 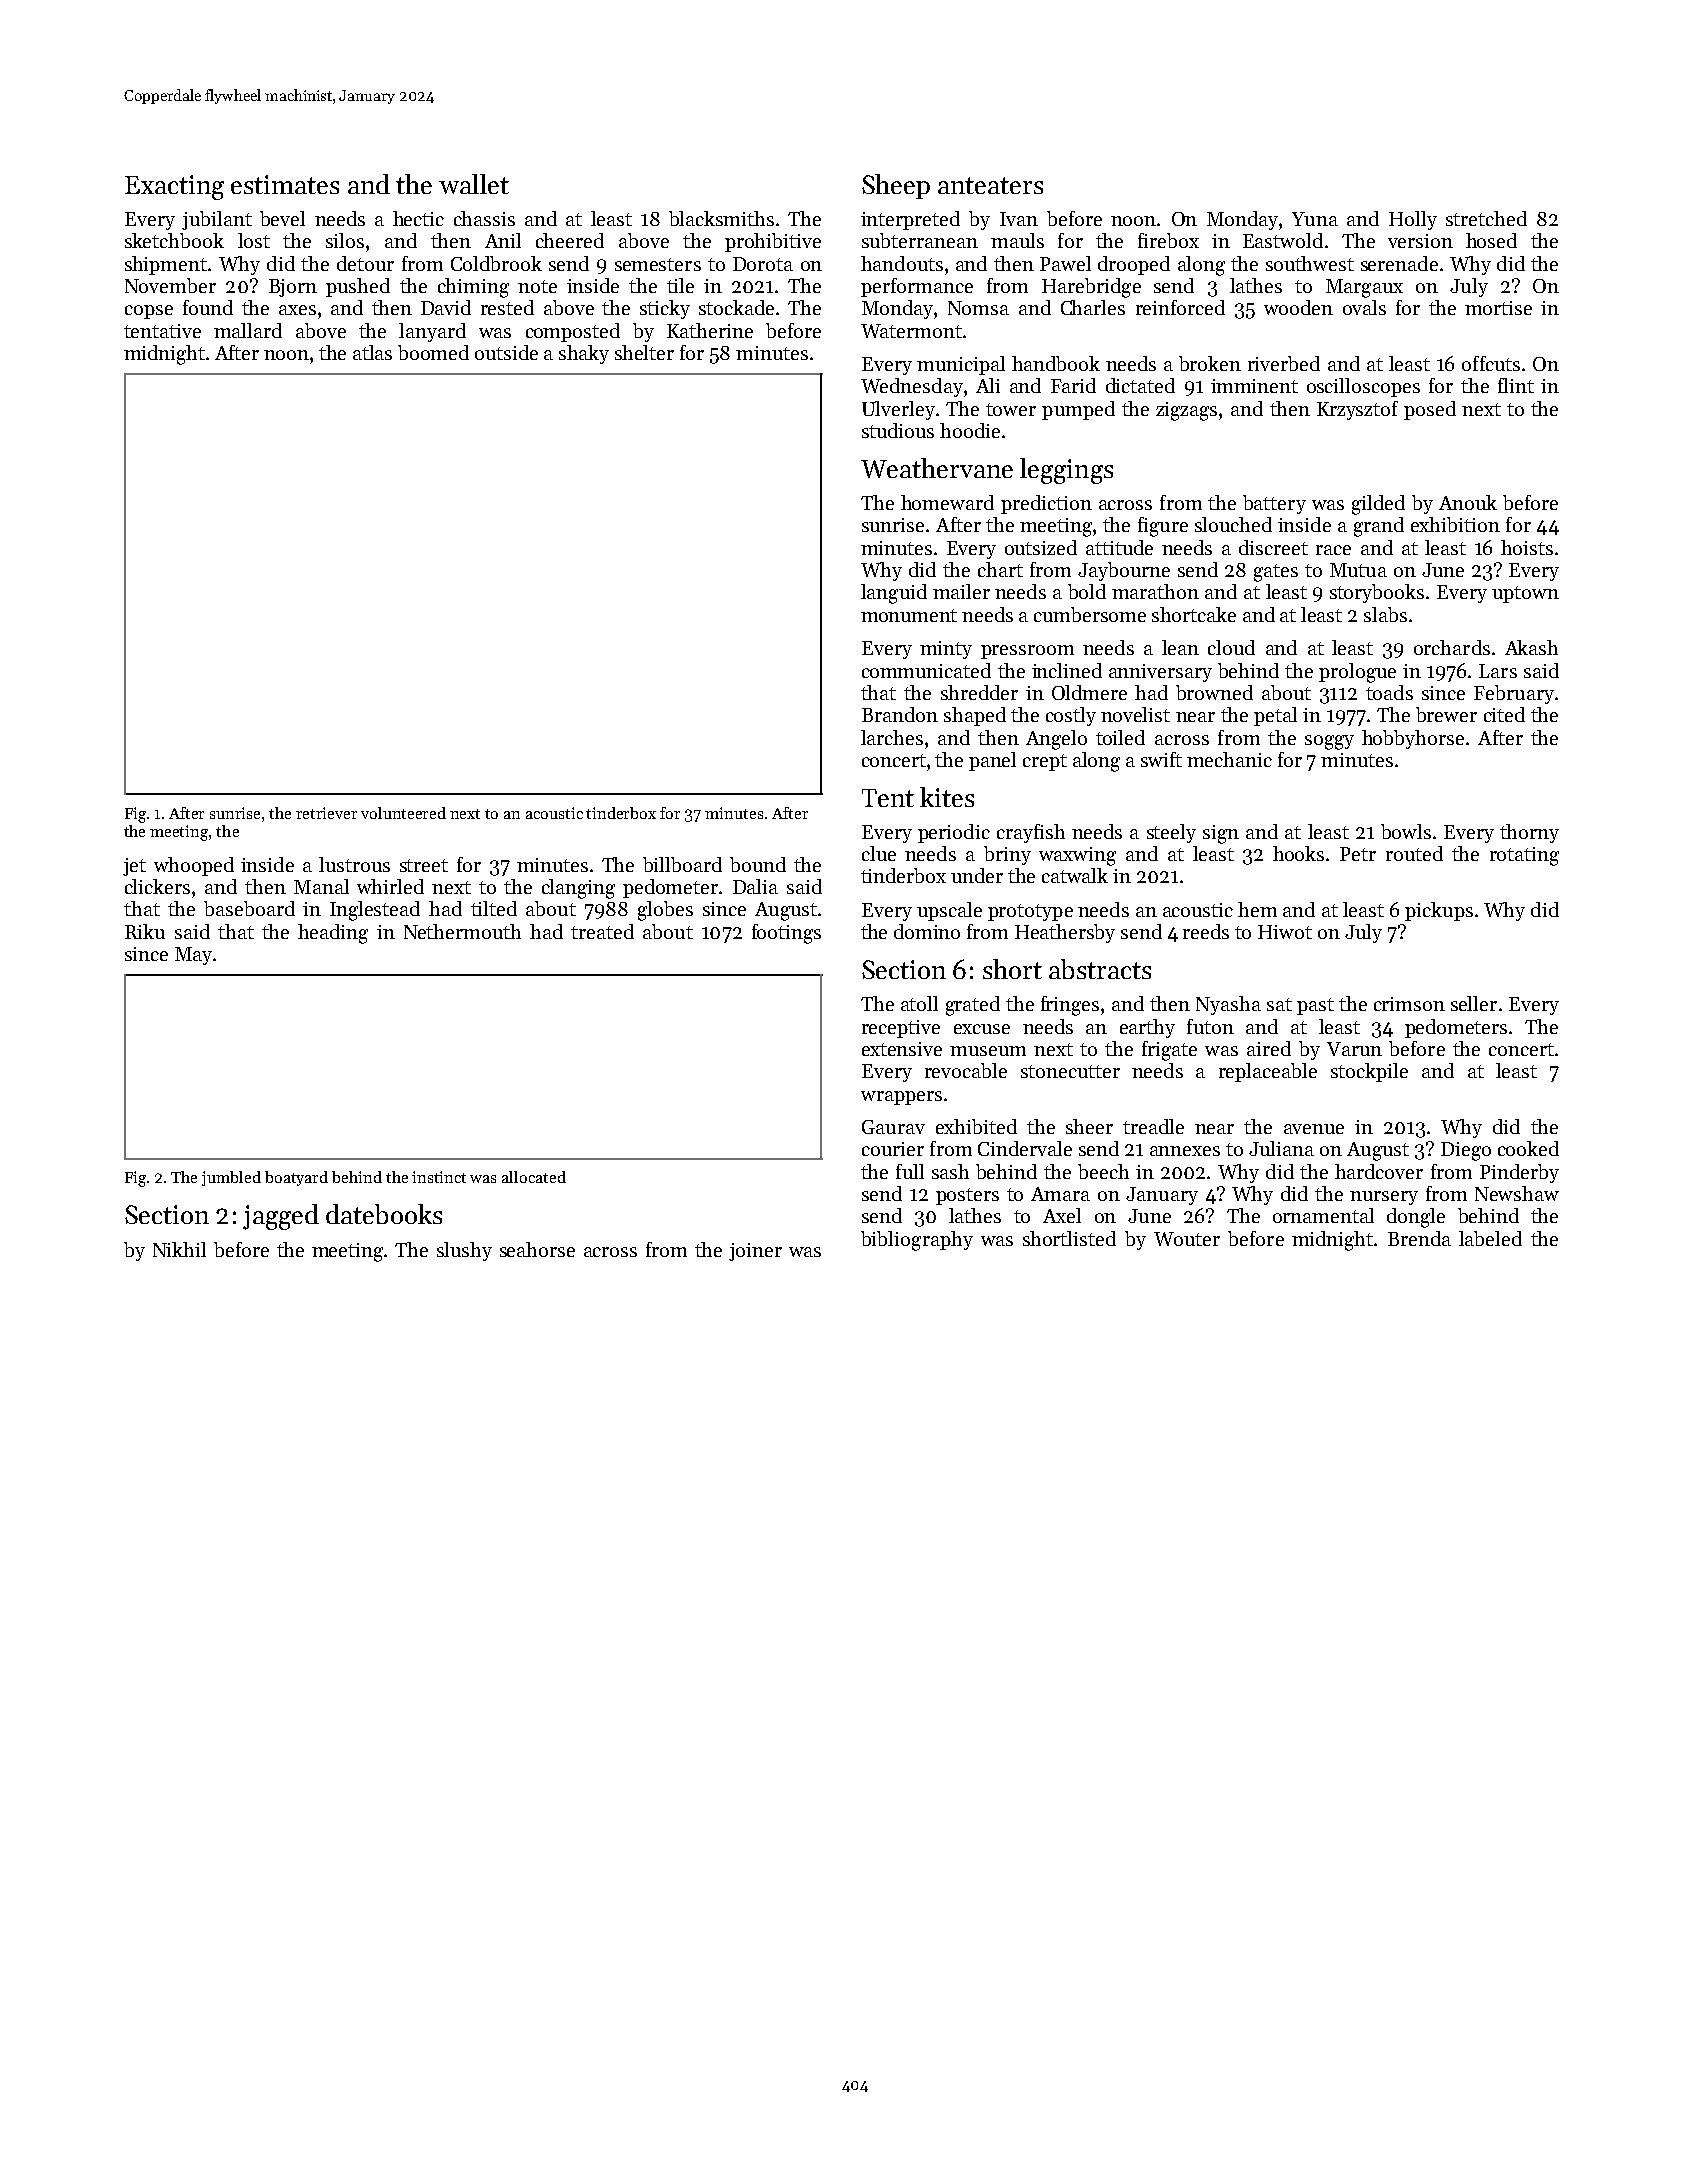 I want to click on joiner, so click(x=755, y=1252).
